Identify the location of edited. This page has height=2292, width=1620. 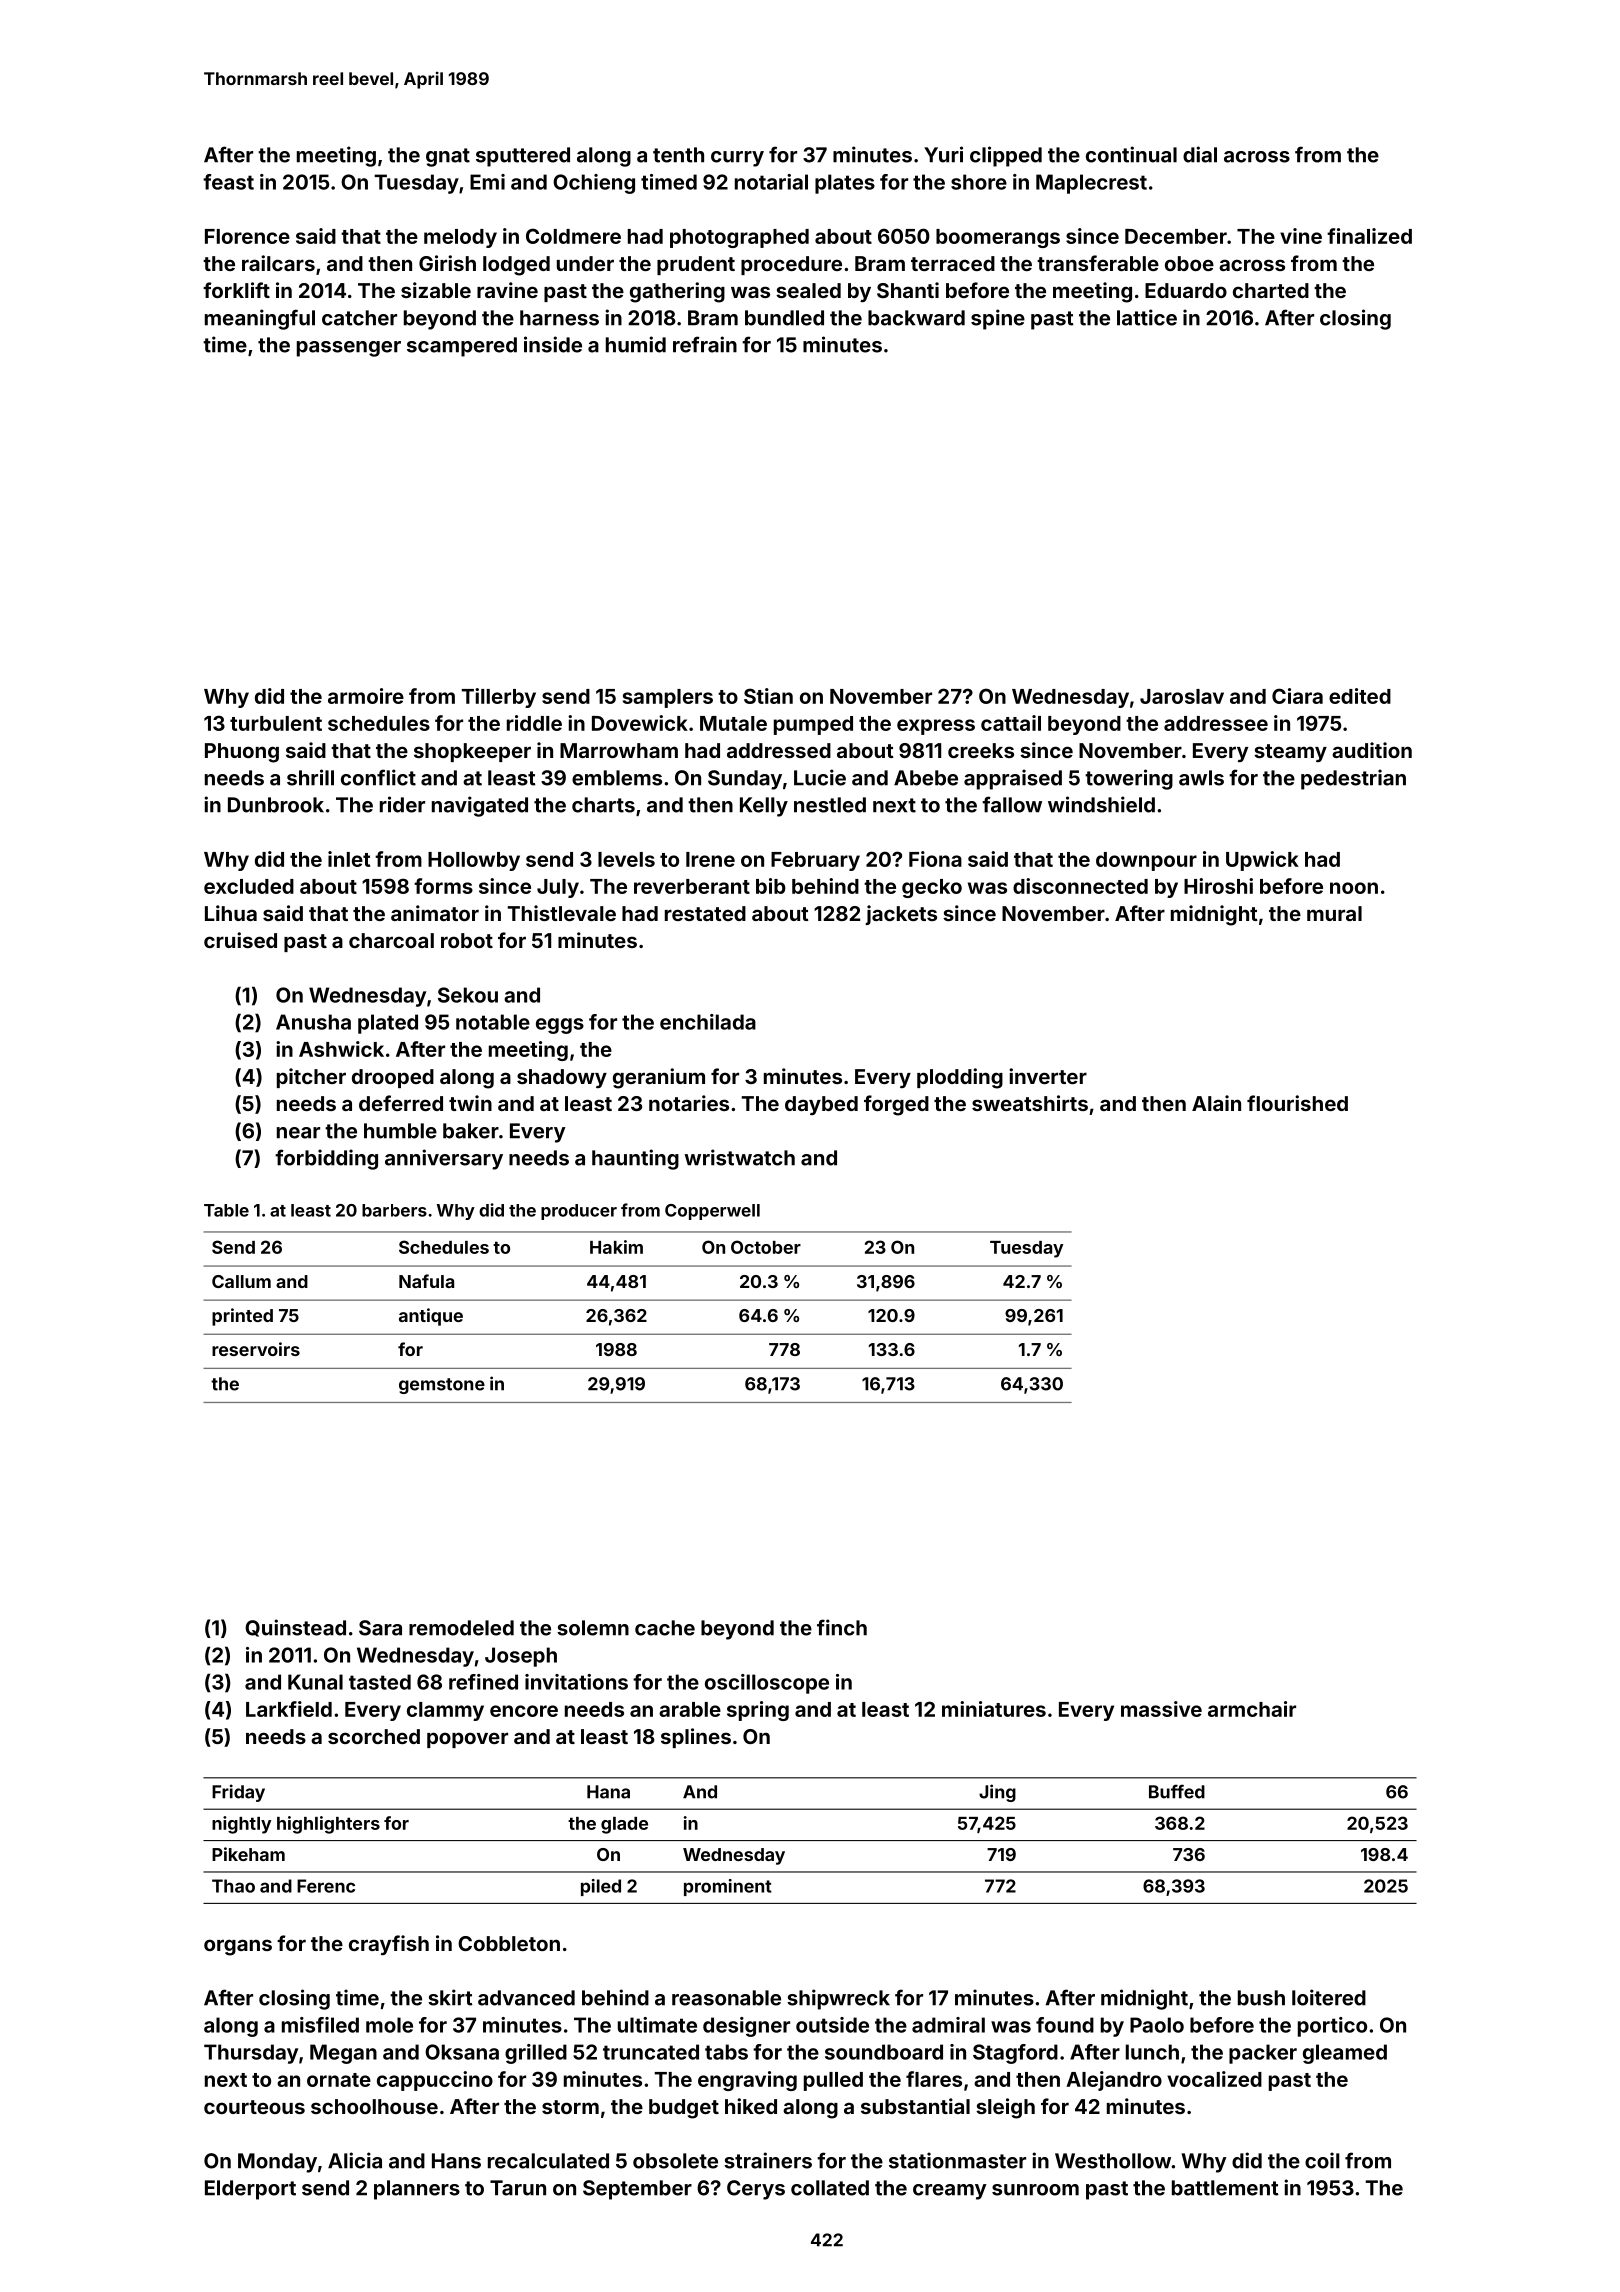
(1360, 696).
